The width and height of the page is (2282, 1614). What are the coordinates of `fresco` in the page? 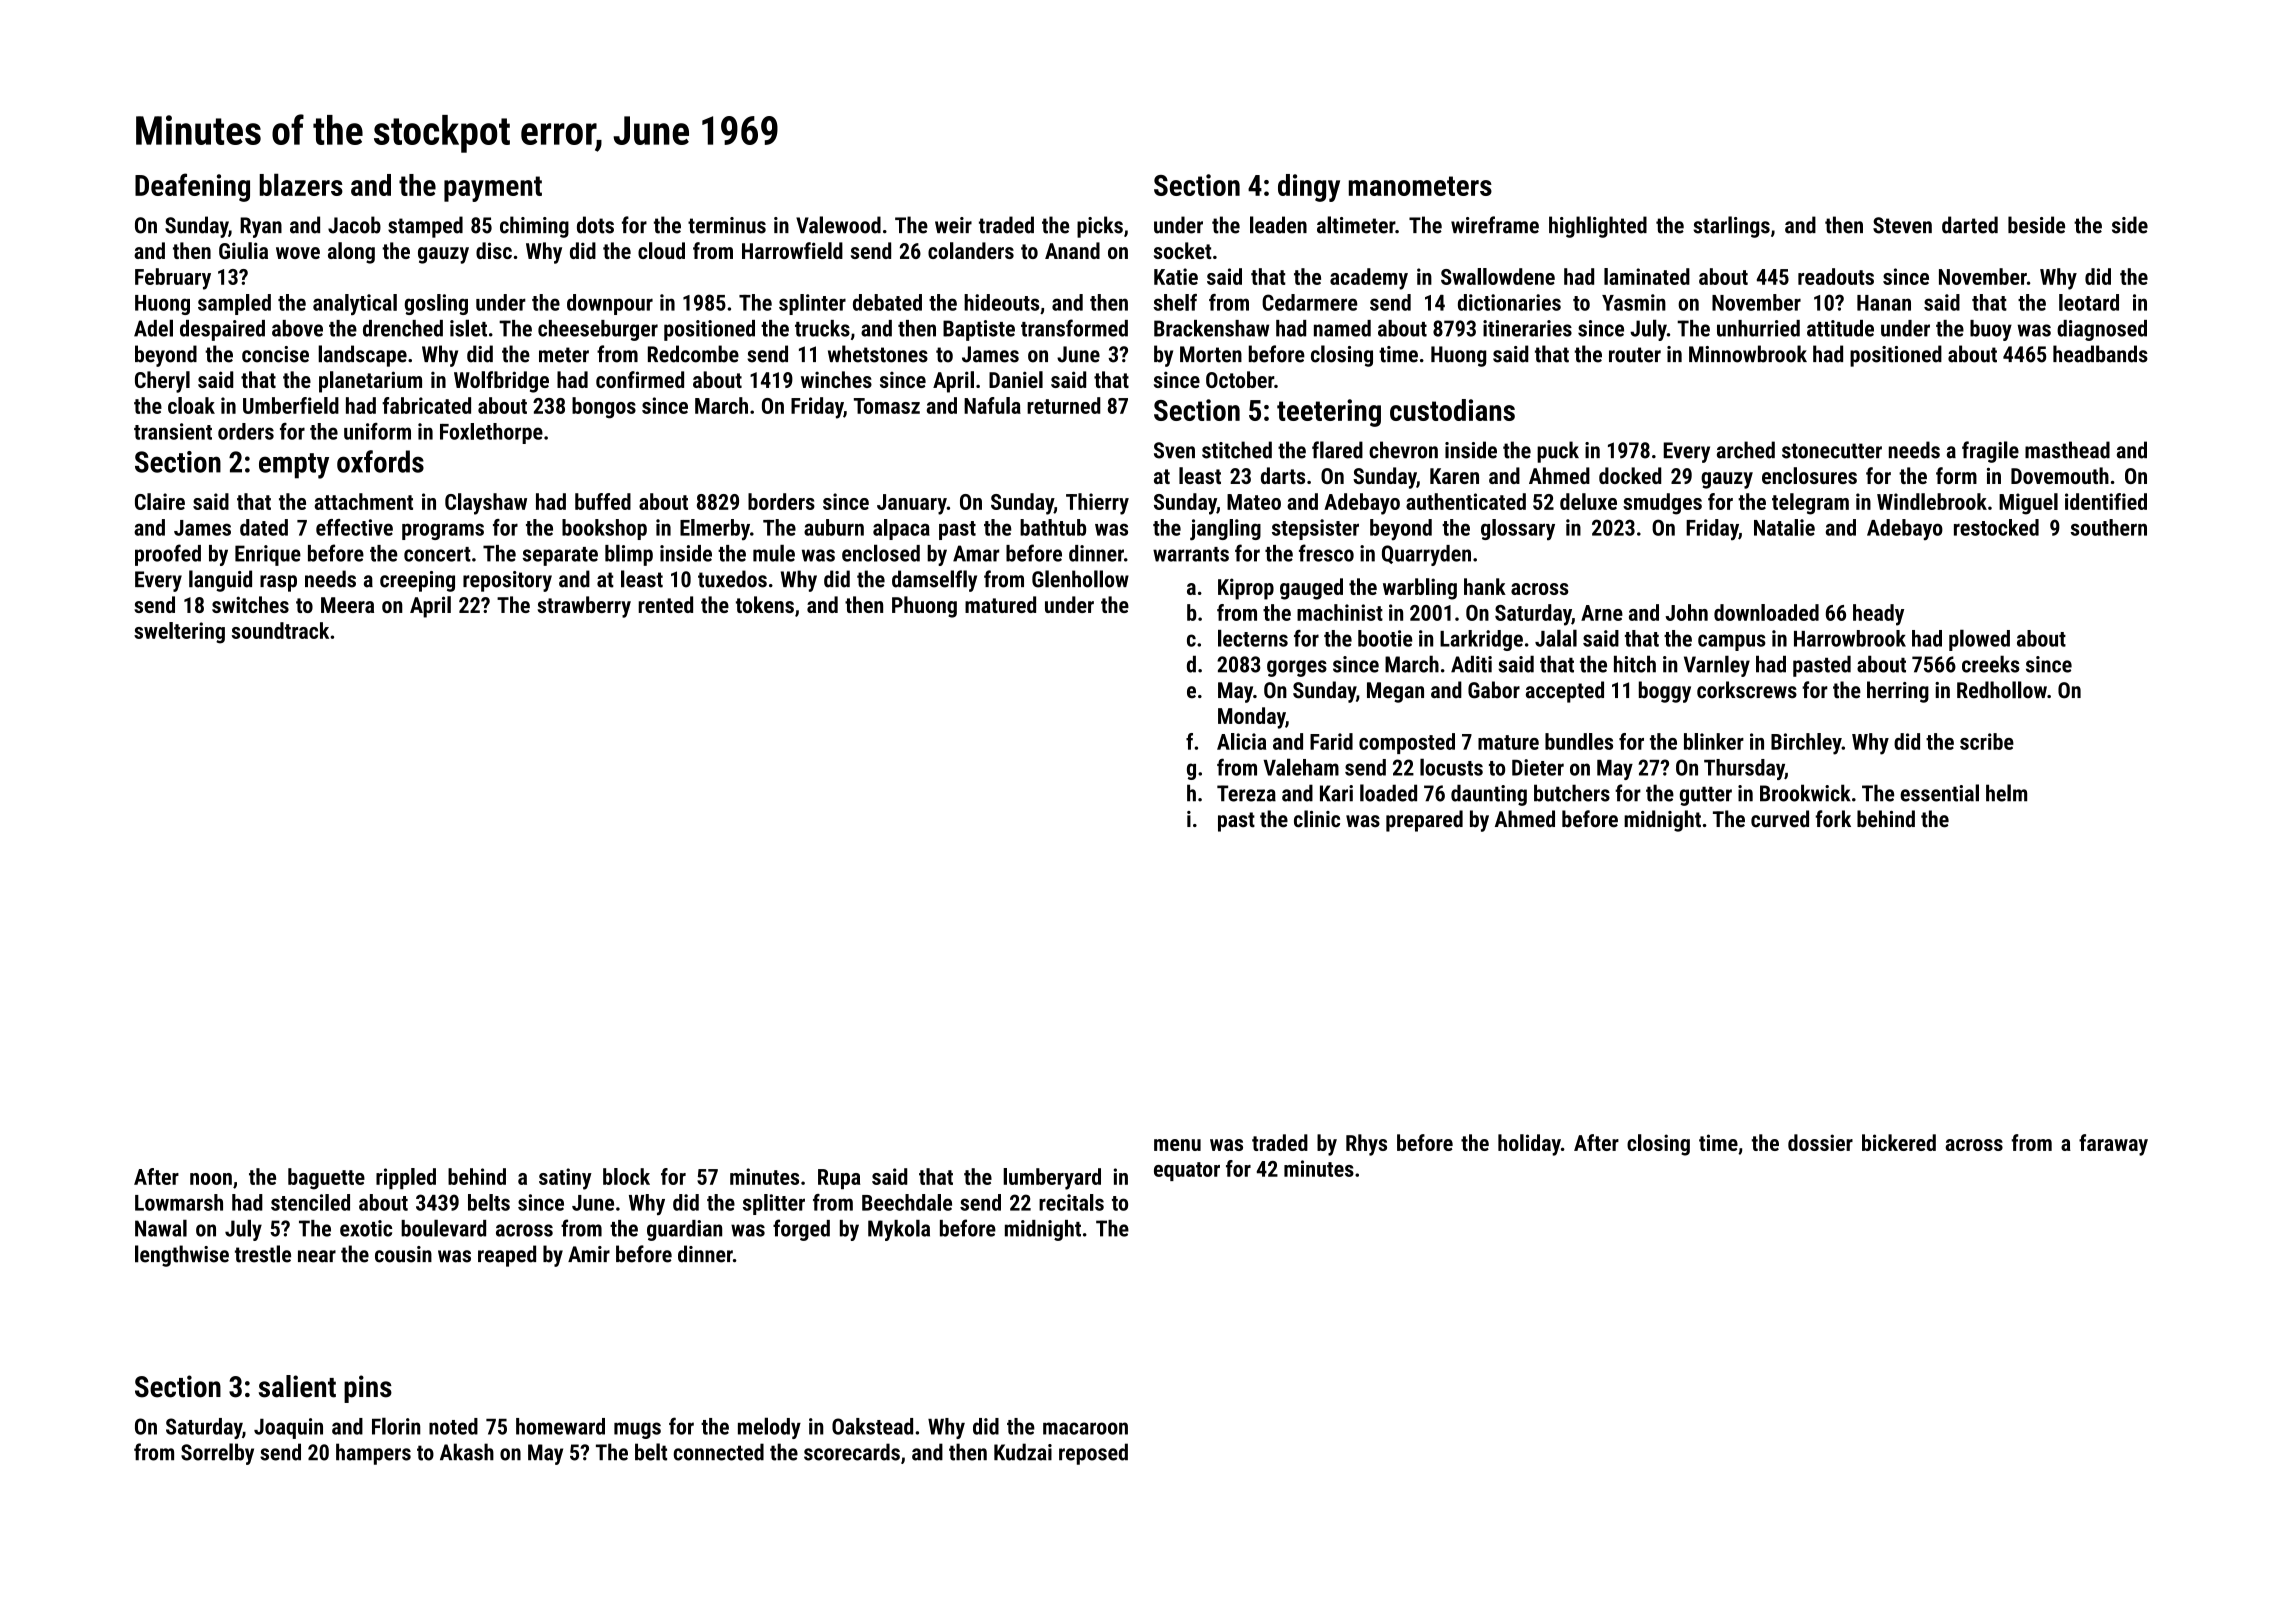 It's located at (1326, 553).
